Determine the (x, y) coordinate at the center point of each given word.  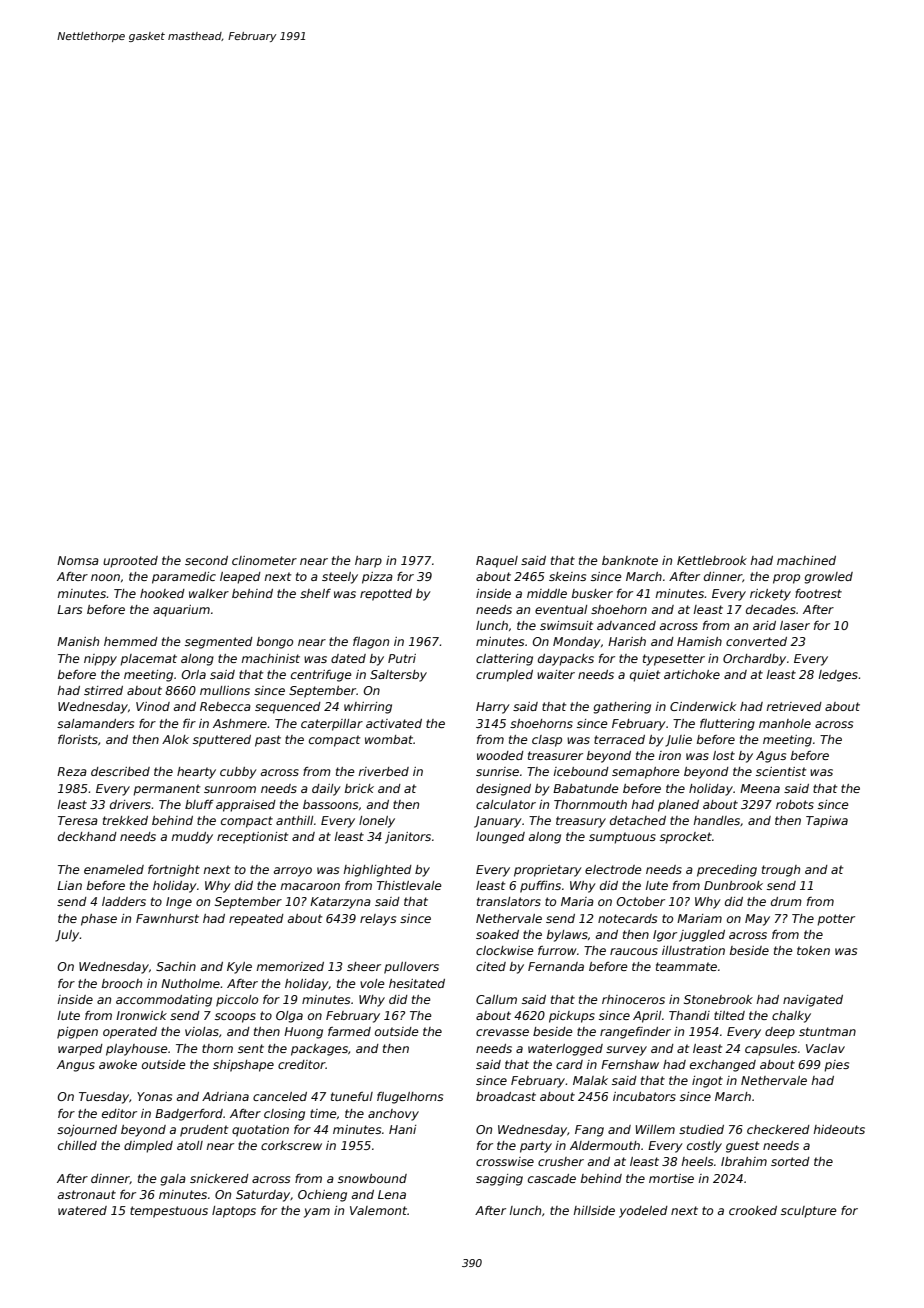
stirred (103, 690)
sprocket (686, 838)
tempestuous (169, 1212)
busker (592, 593)
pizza (377, 578)
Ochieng (322, 1196)
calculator (506, 804)
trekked (125, 820)
